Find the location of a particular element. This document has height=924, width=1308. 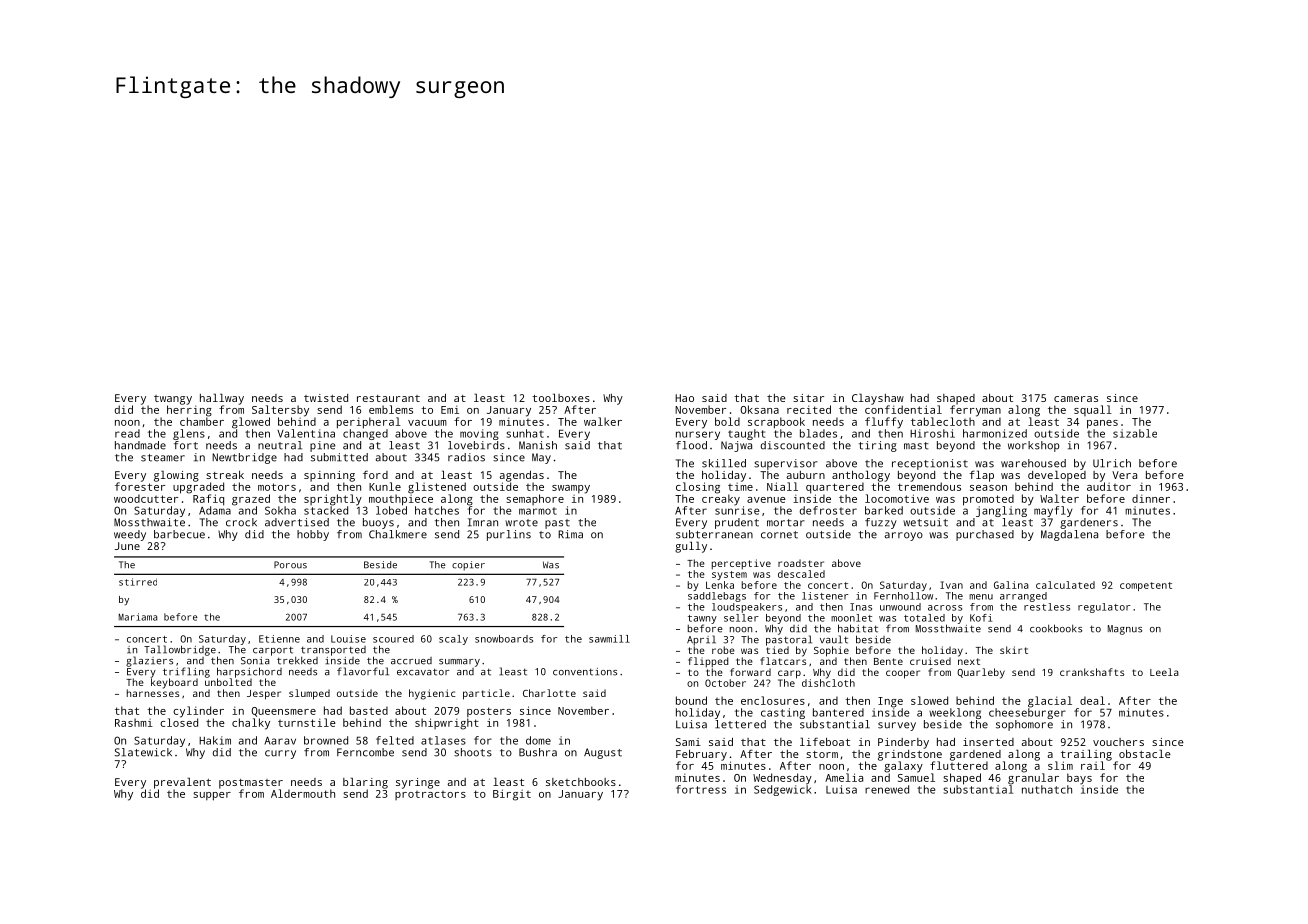

granular is located at coordinates (1033, 779).
